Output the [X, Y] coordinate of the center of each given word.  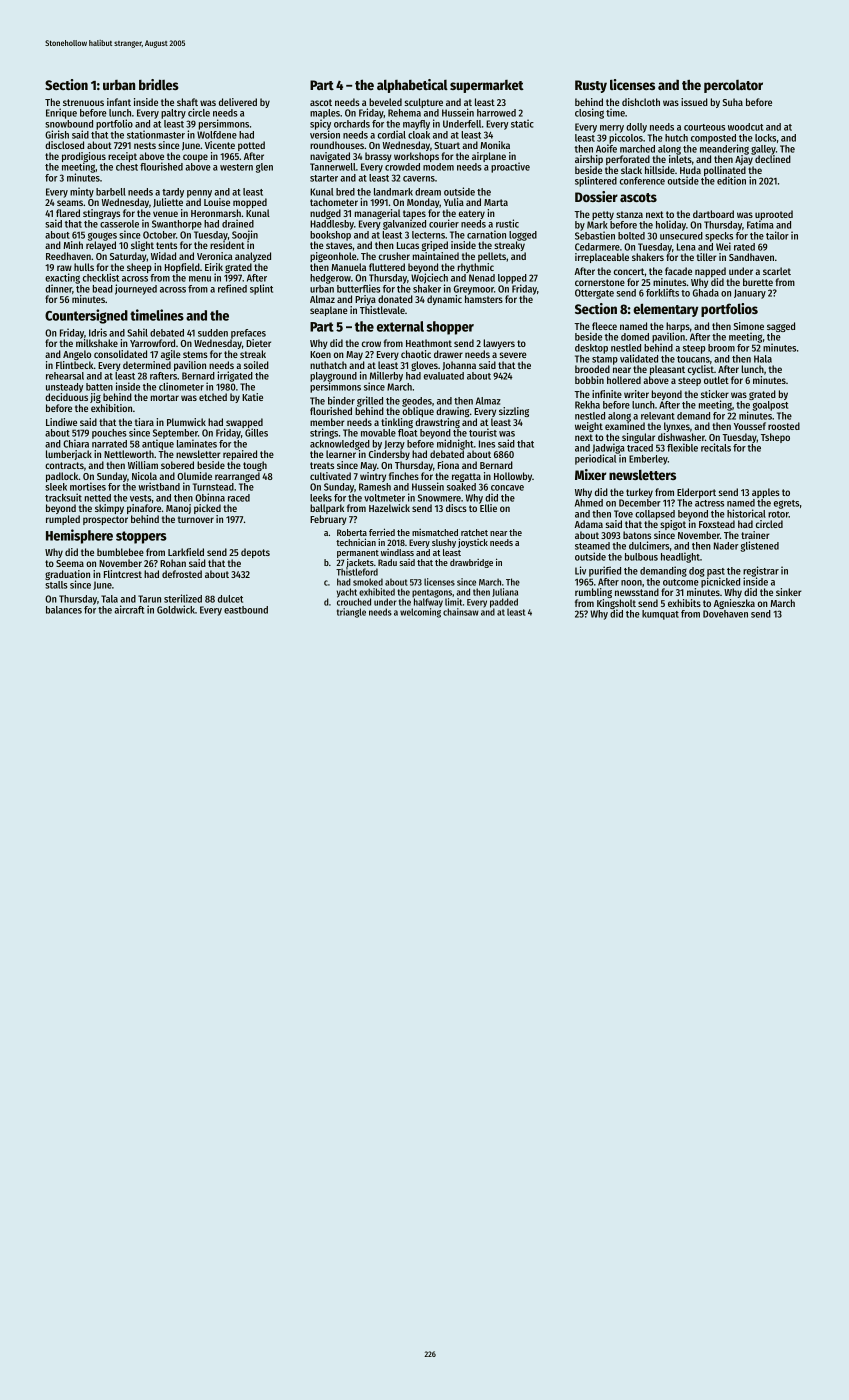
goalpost [770, 406]
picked [207, 509]
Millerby [386, 376]
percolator [733, 86]
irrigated [235, 376]
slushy [444, 543]
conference [642, 181]
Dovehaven [725, 614]
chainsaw [461, 612]
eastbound [246, 610]
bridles [159, 84]
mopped [250, 203]
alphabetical [412, 86]
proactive [510, 167]
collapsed [655, 515]
